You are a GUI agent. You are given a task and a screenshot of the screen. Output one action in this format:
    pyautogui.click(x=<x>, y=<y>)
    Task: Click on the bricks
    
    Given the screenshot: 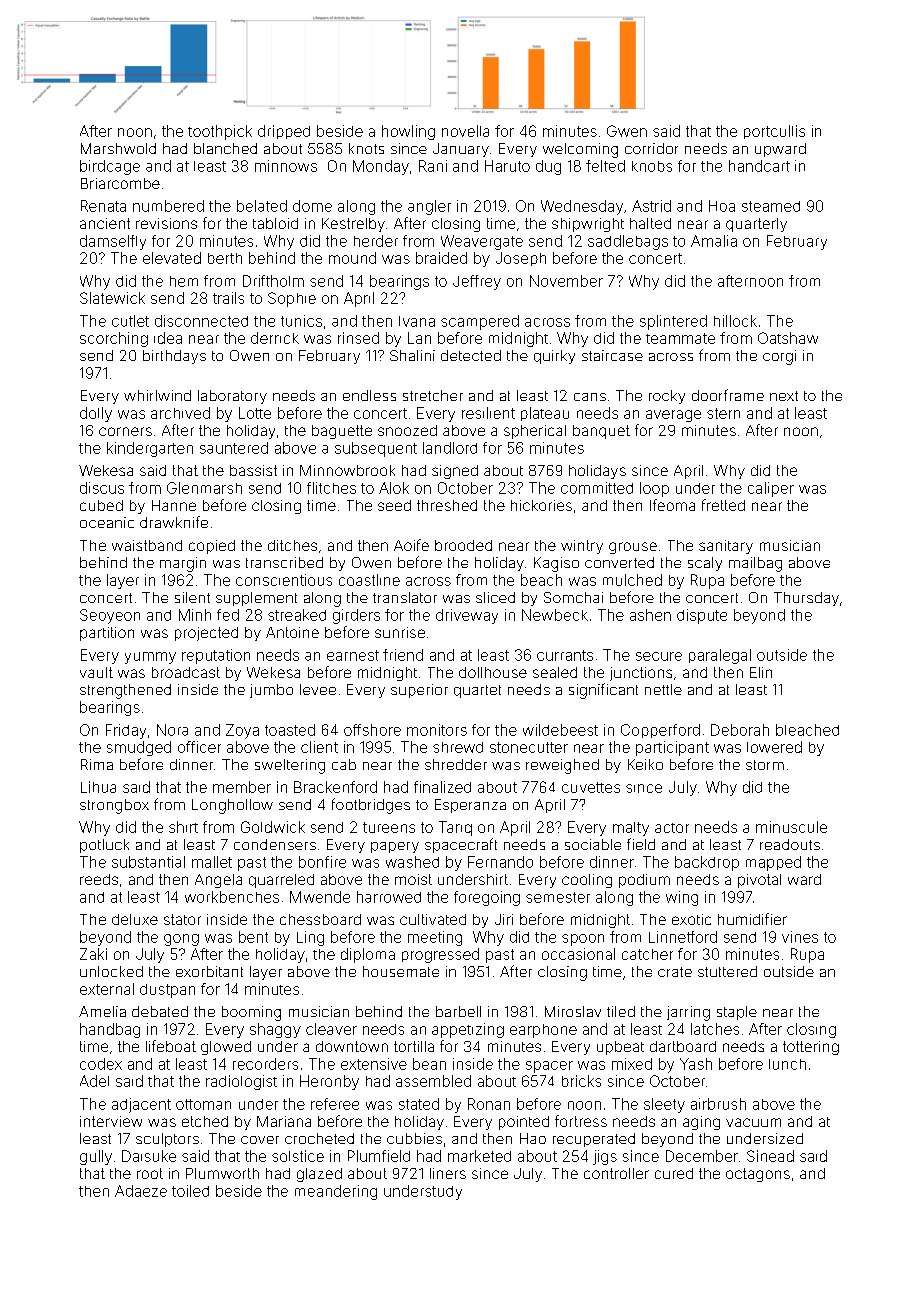 What is the action you would take?
    pyautogui.click(x=581, y=1081)
